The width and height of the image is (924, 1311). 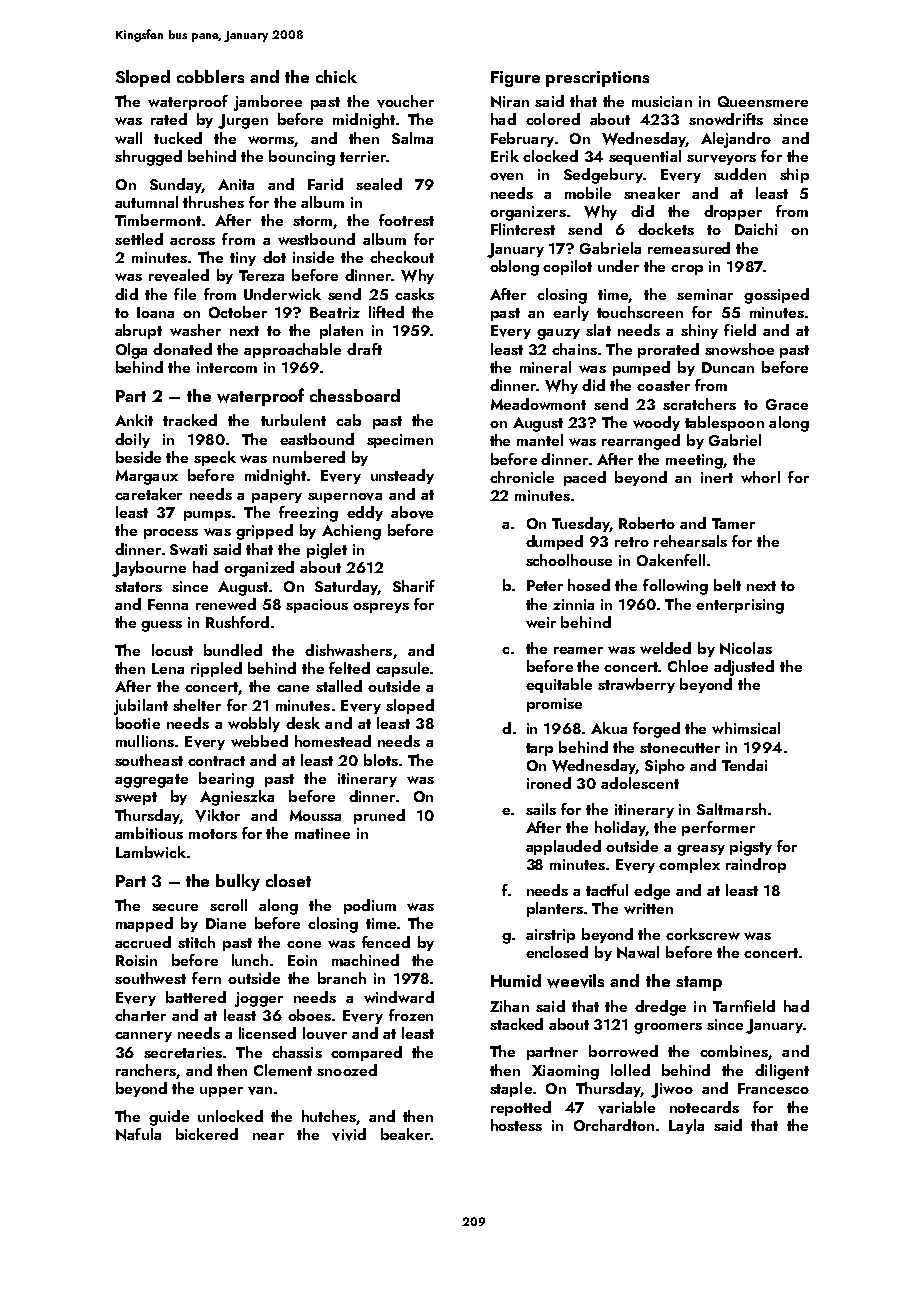 I want to click on prescriptions, so click(x=597, y=79).
